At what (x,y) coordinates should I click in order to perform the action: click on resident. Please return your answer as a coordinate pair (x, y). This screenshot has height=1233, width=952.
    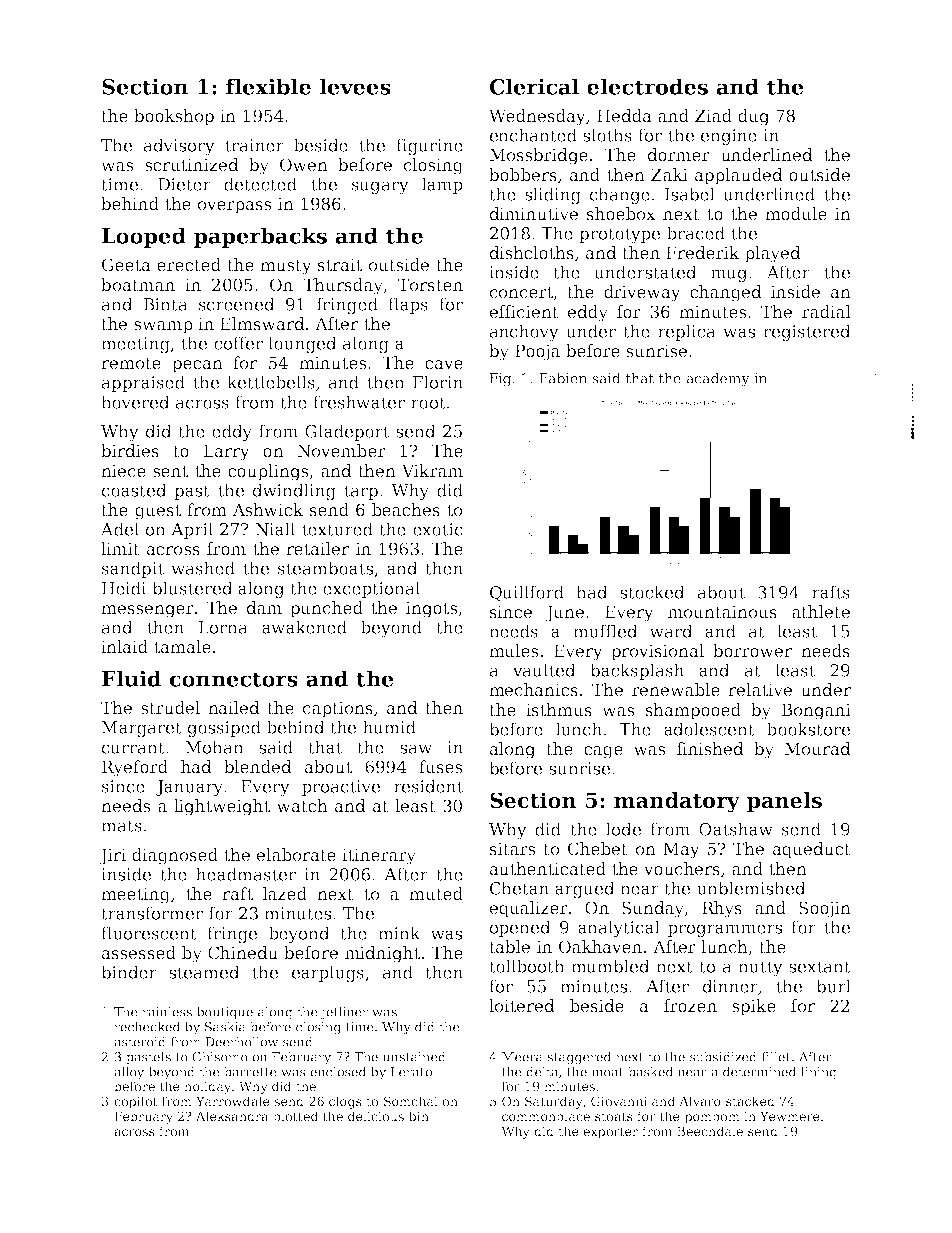
    Looking at the image, I should click on (428, 786).
